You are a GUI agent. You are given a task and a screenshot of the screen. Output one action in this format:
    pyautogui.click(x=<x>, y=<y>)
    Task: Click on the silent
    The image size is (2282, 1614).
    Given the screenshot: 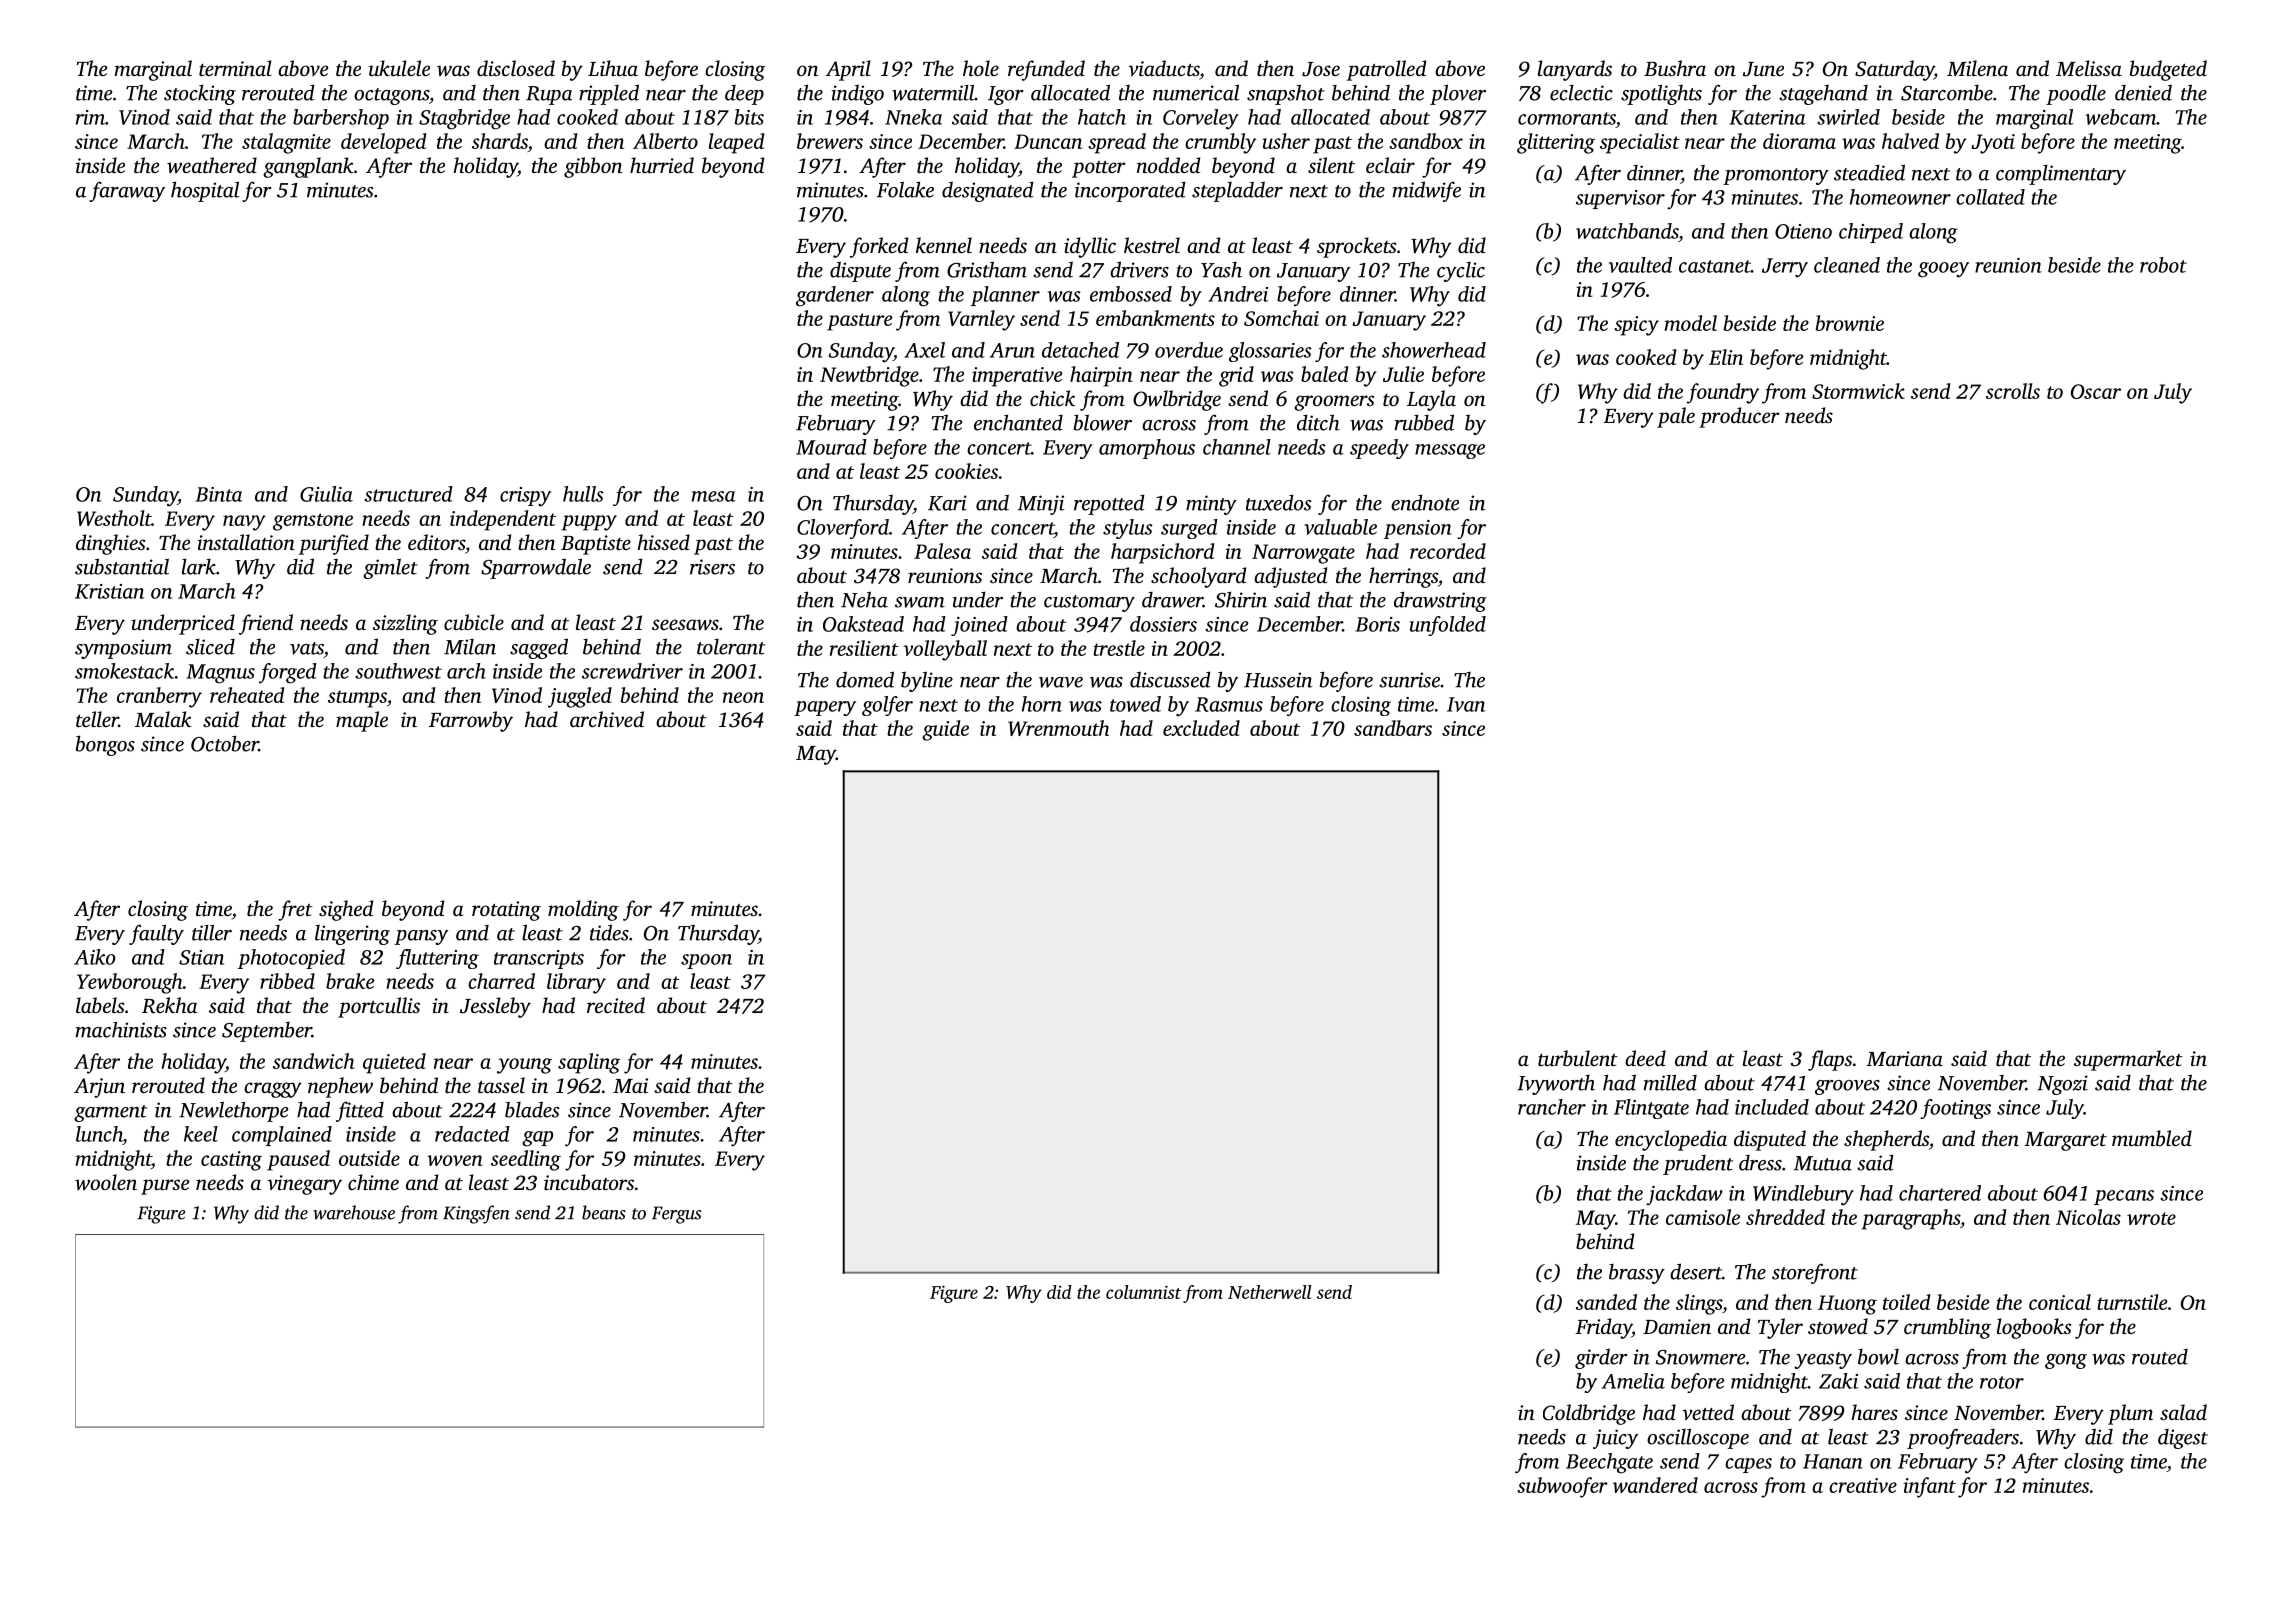 What is the action you would take?
    pyautogui.click(x=1331, y=165)
